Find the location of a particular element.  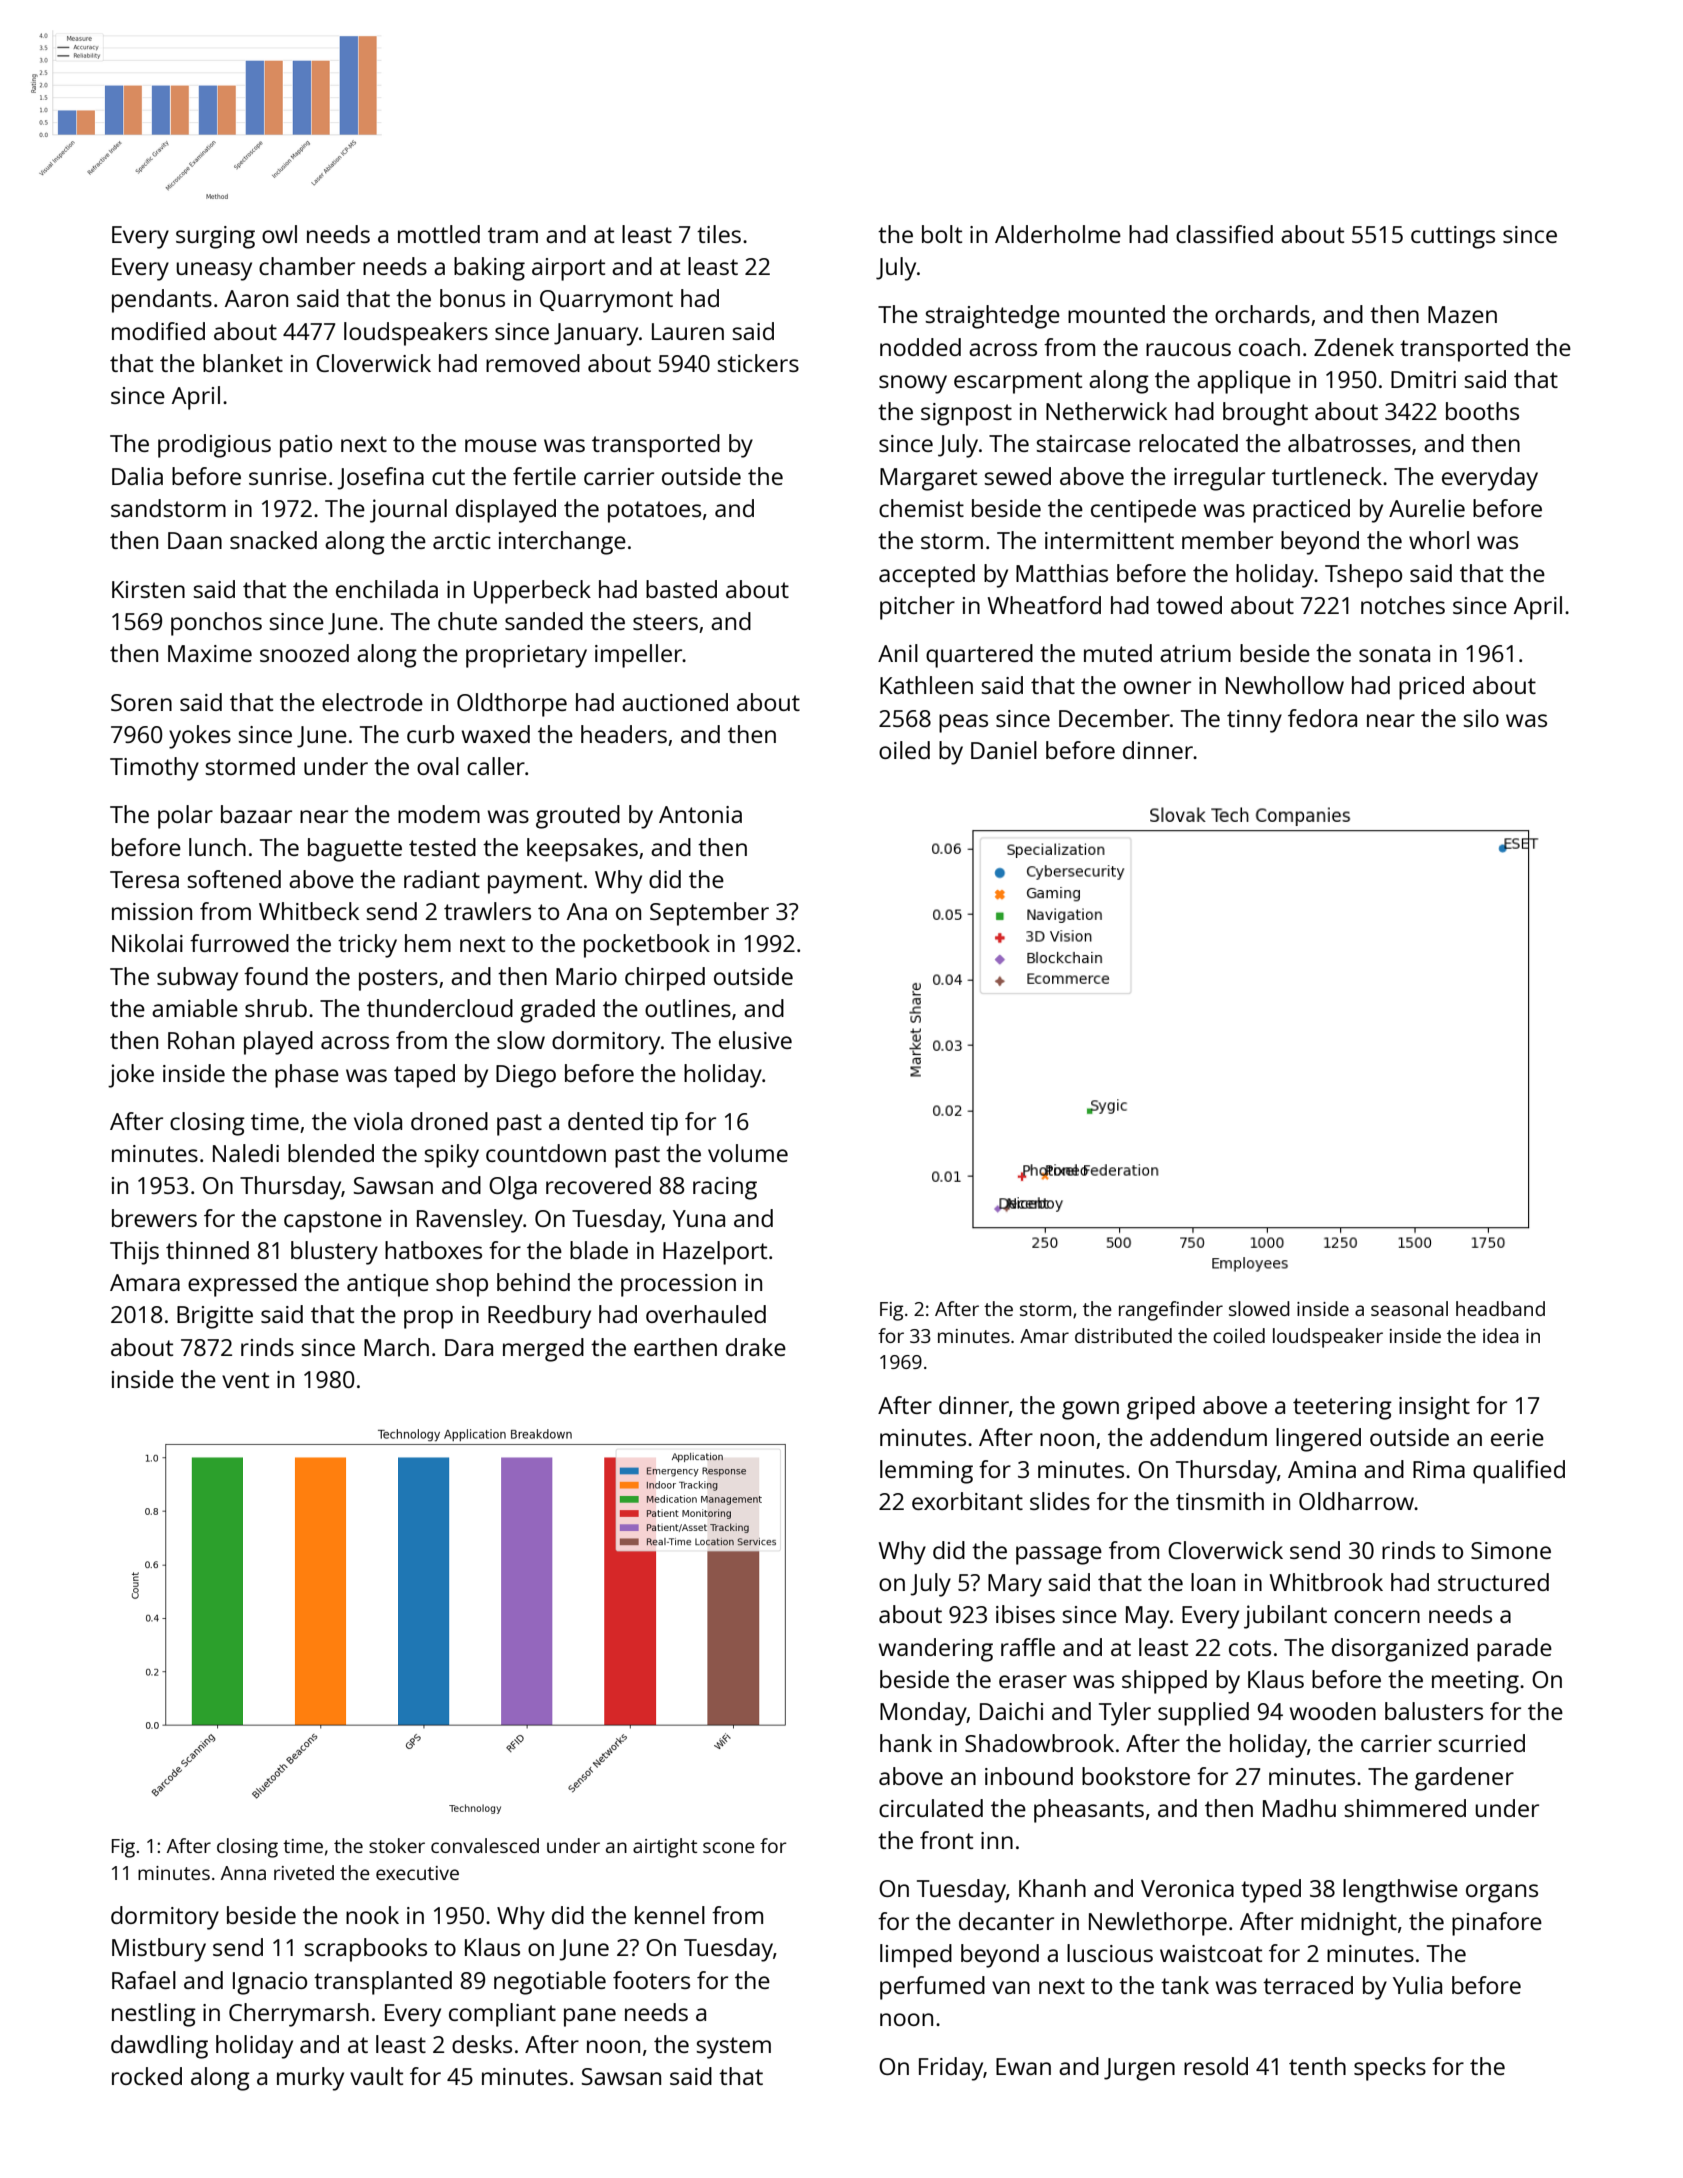

raffle is located at coordinates (1028, 1647).
